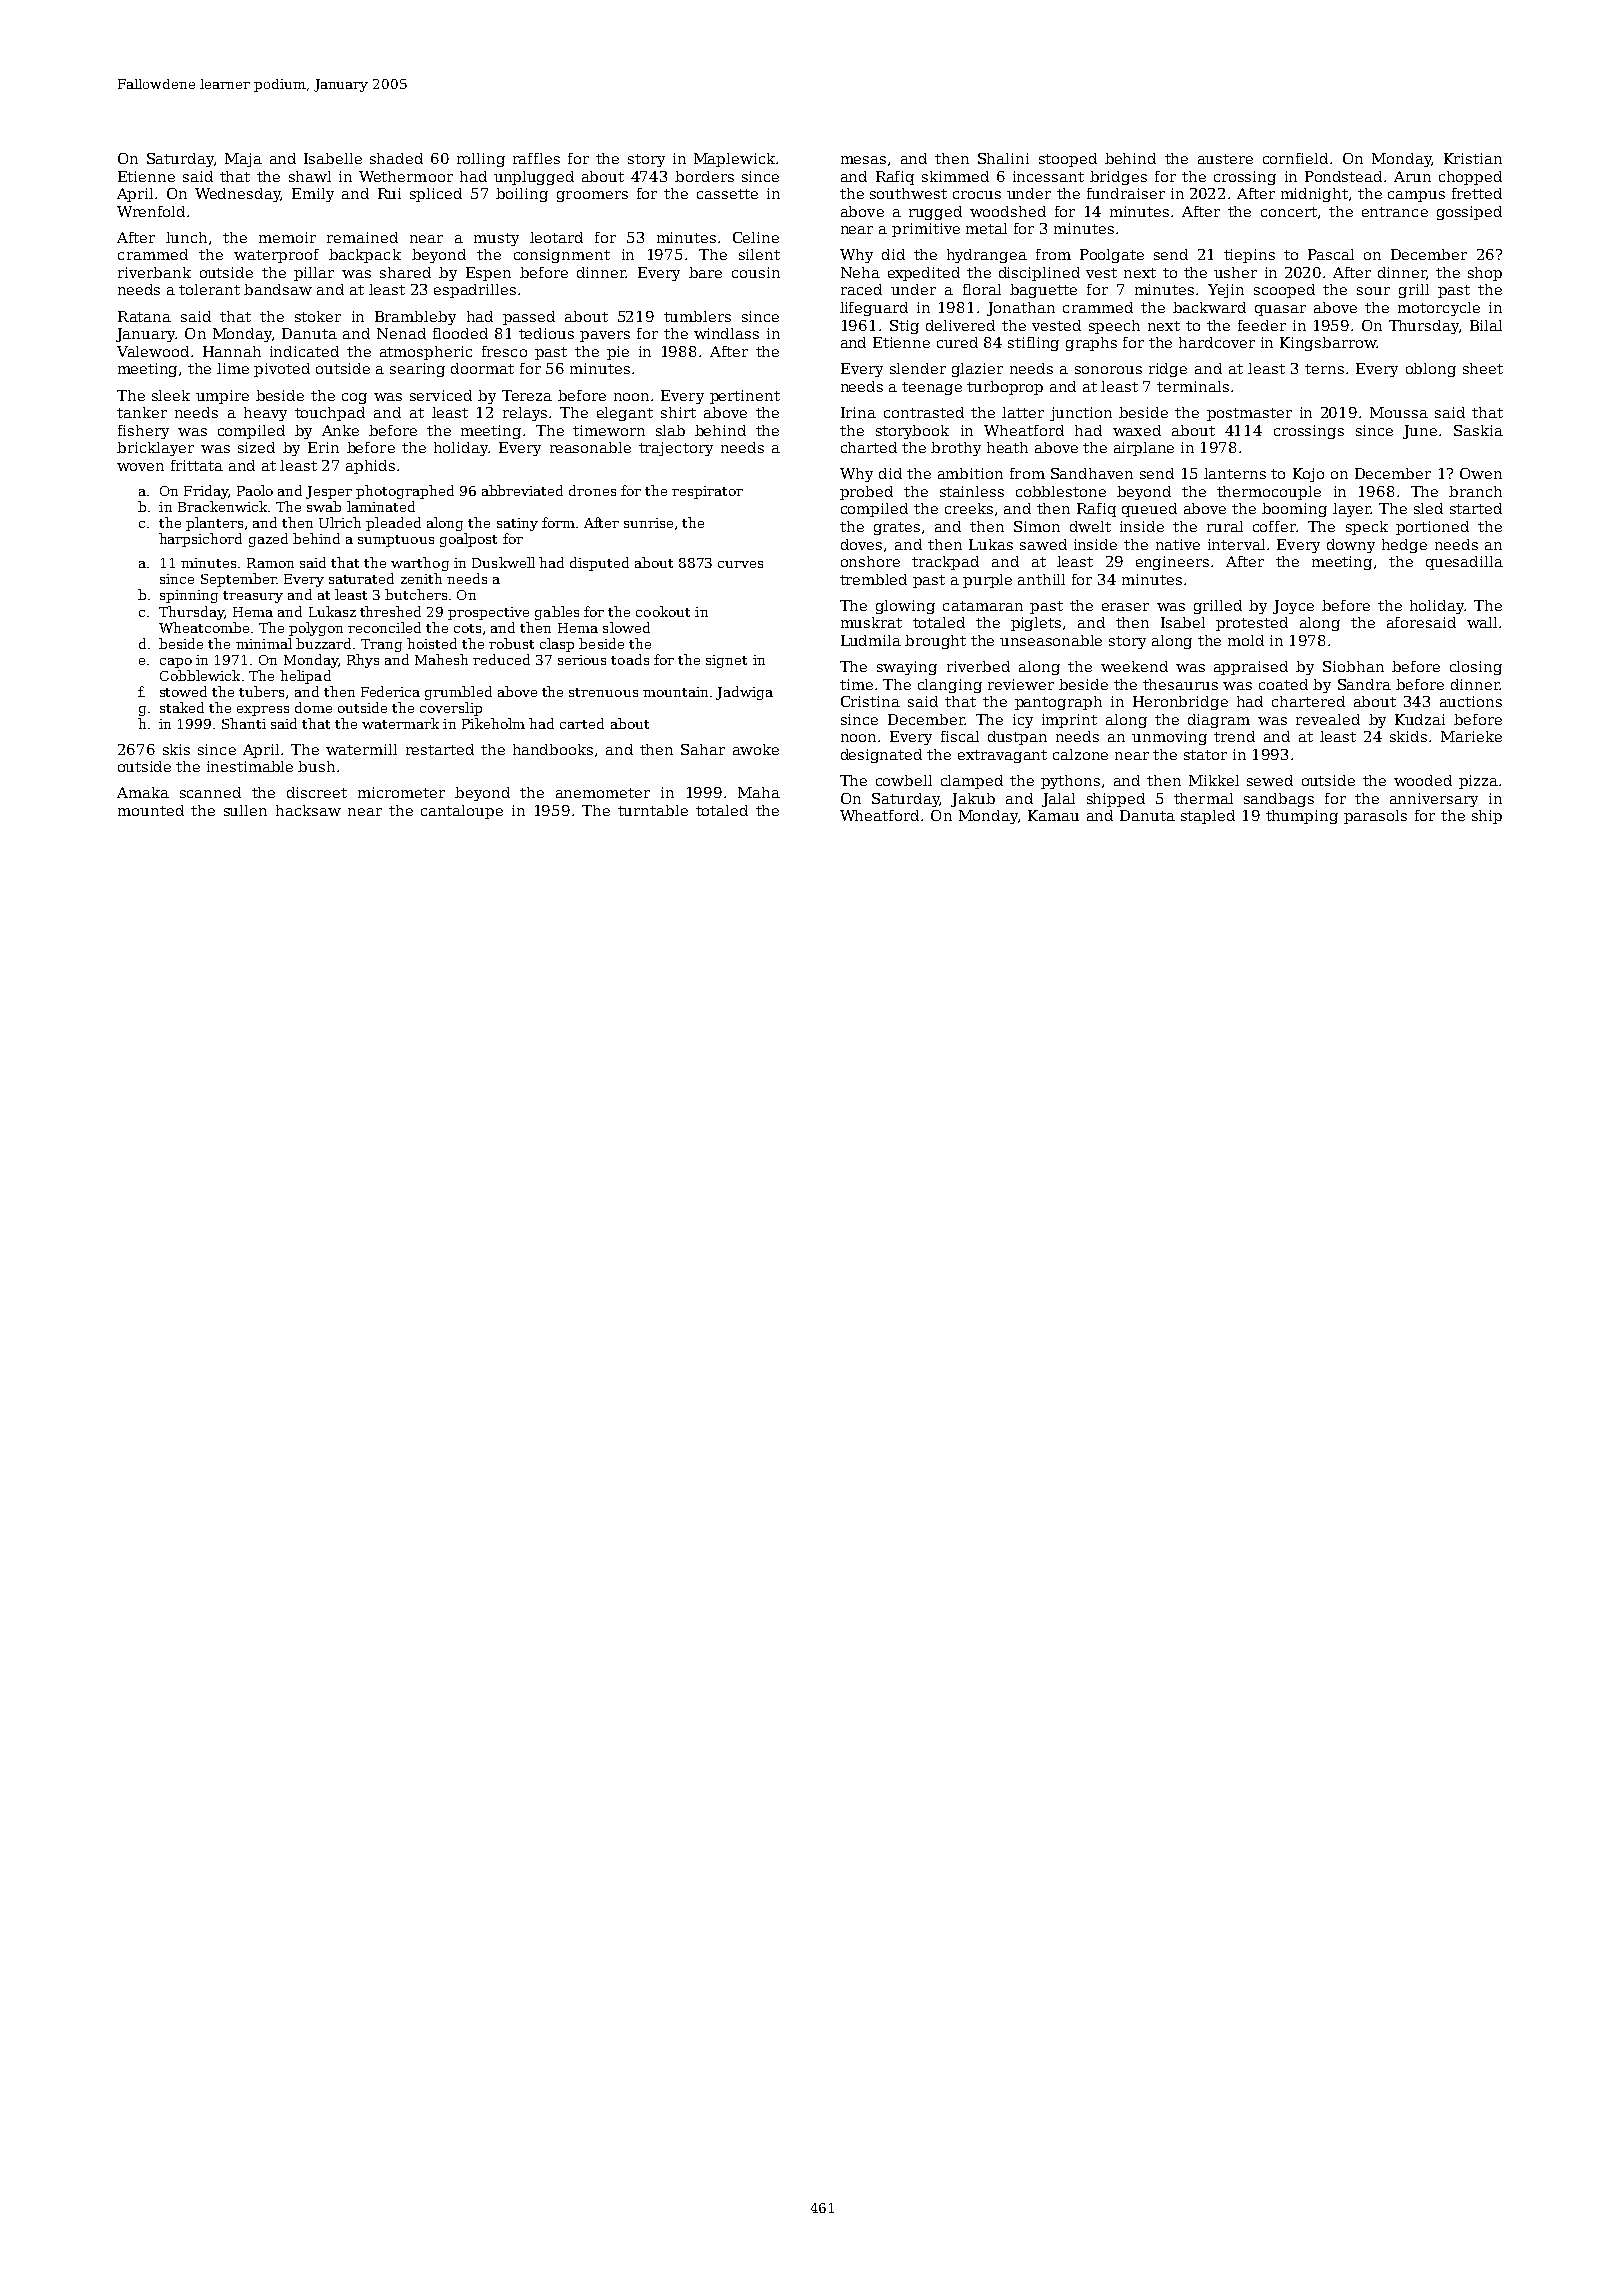 The width and height of the document is (1620, 2292). I want to click on bush, so click(316, 766).
